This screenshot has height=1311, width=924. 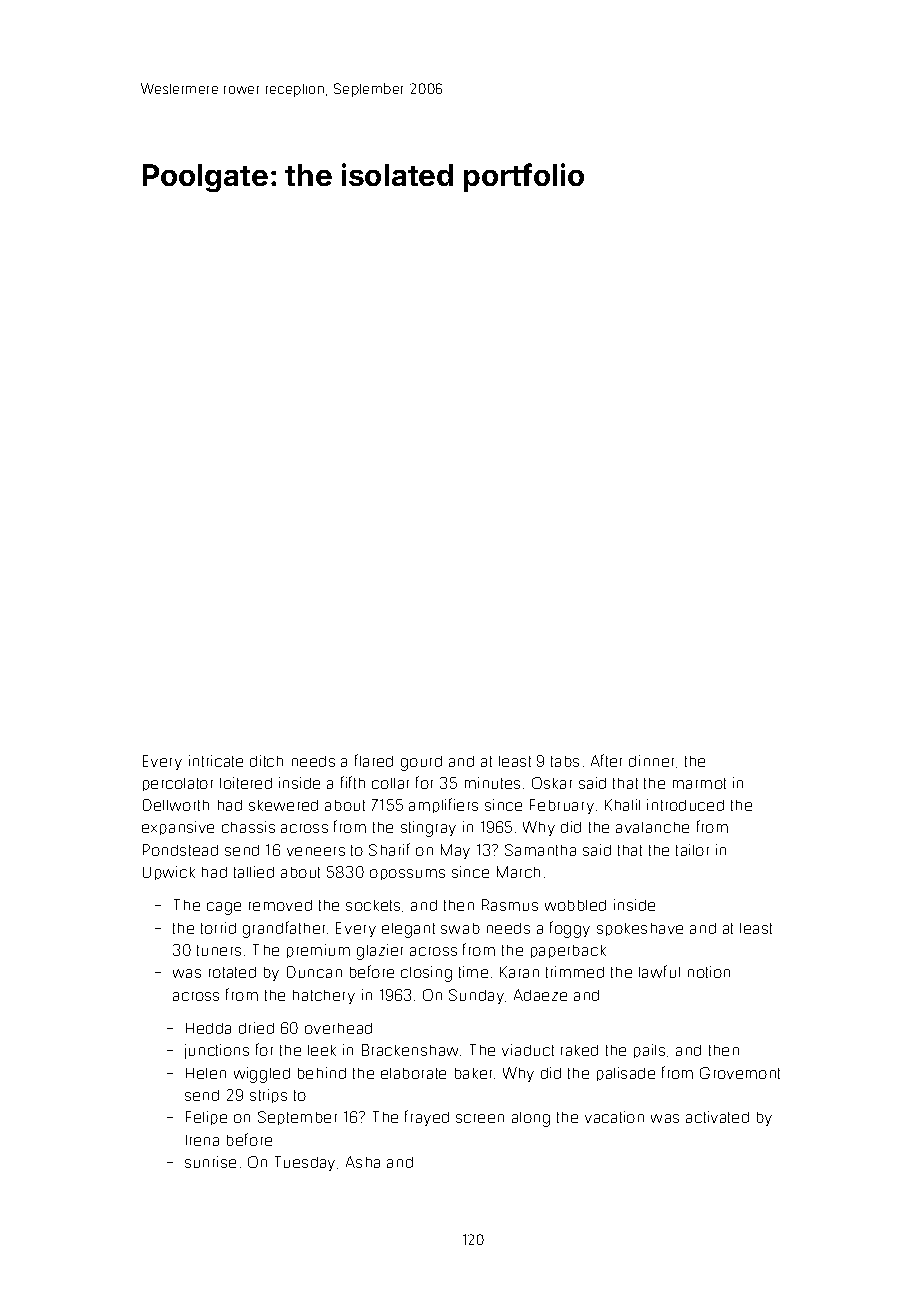 What do you see at coordinates (473, 1073) in the screenshot?
I see `baker` at bounding box center [473, 1073].
